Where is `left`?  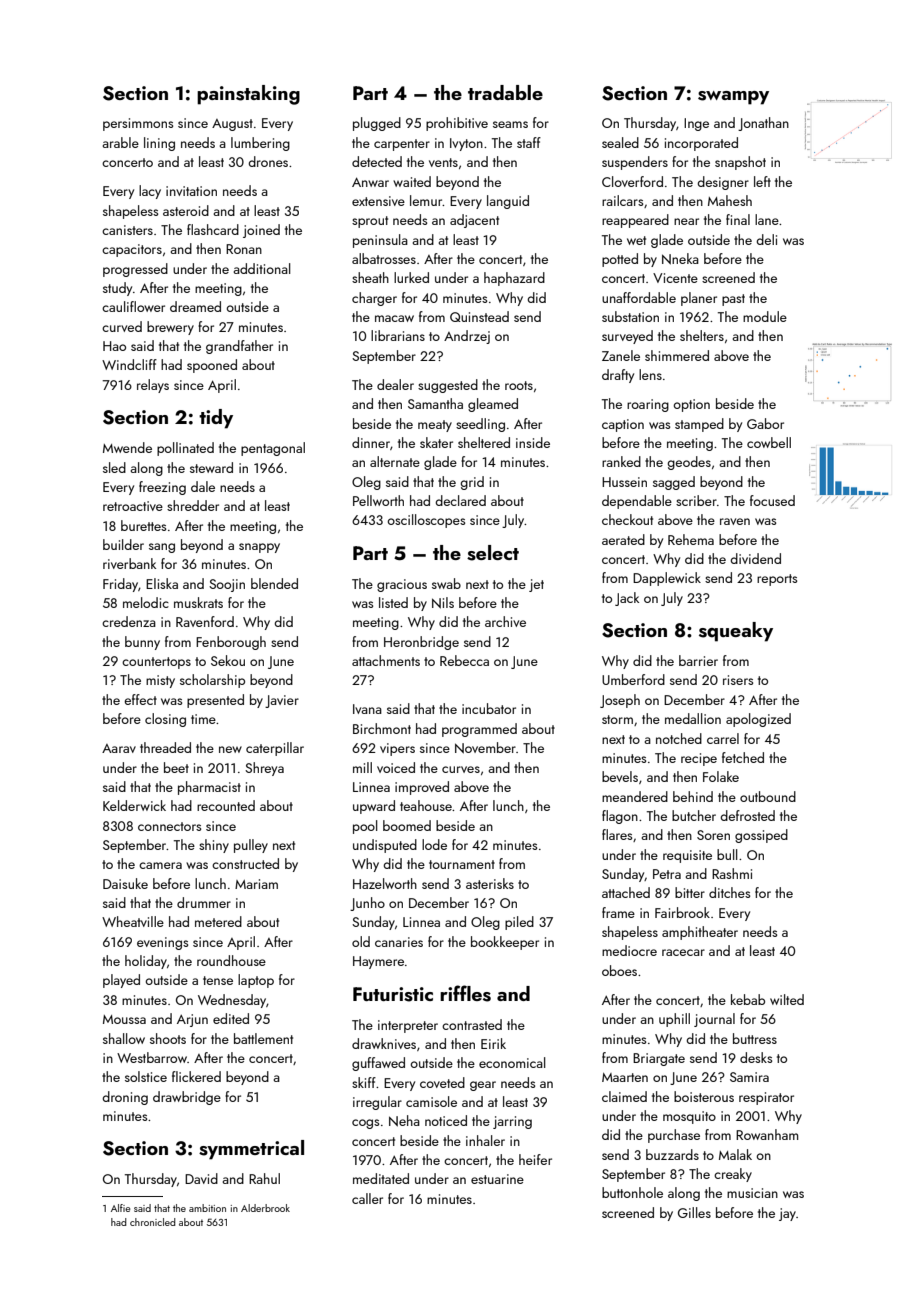
left is located at coordinates (762, 181).
